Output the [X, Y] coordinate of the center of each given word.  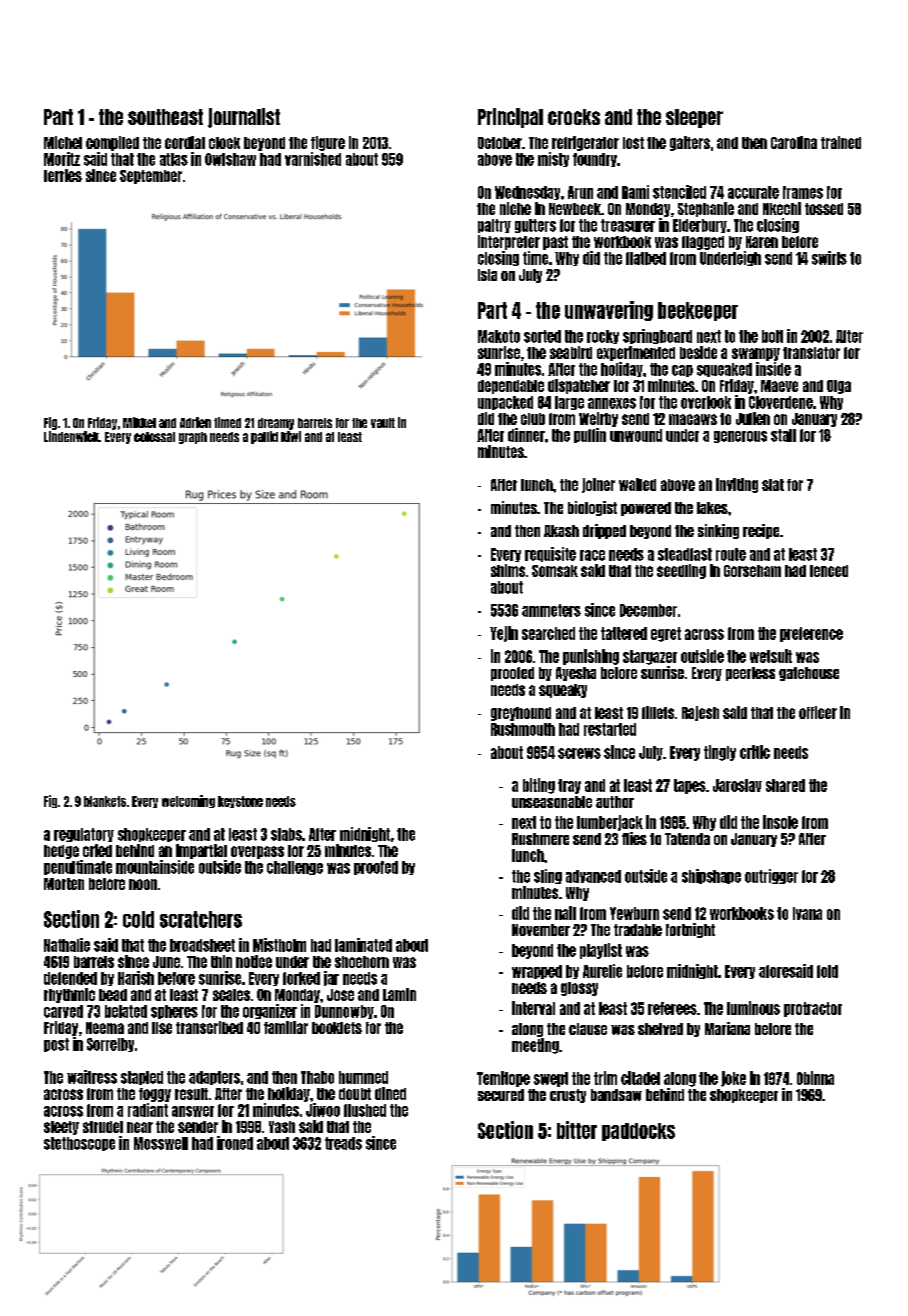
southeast [165, 117]
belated [126, 1011]
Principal [510, 118]
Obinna [815, 1078]
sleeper [694, 118]
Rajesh [700, 713]
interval [533, 1008]
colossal [154, 437]
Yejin [504, 634]
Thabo [317, 1077]
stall [783, 435]
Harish [136, 978]
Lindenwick [71, 436]
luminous [753, 1008]
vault [383, 423]
